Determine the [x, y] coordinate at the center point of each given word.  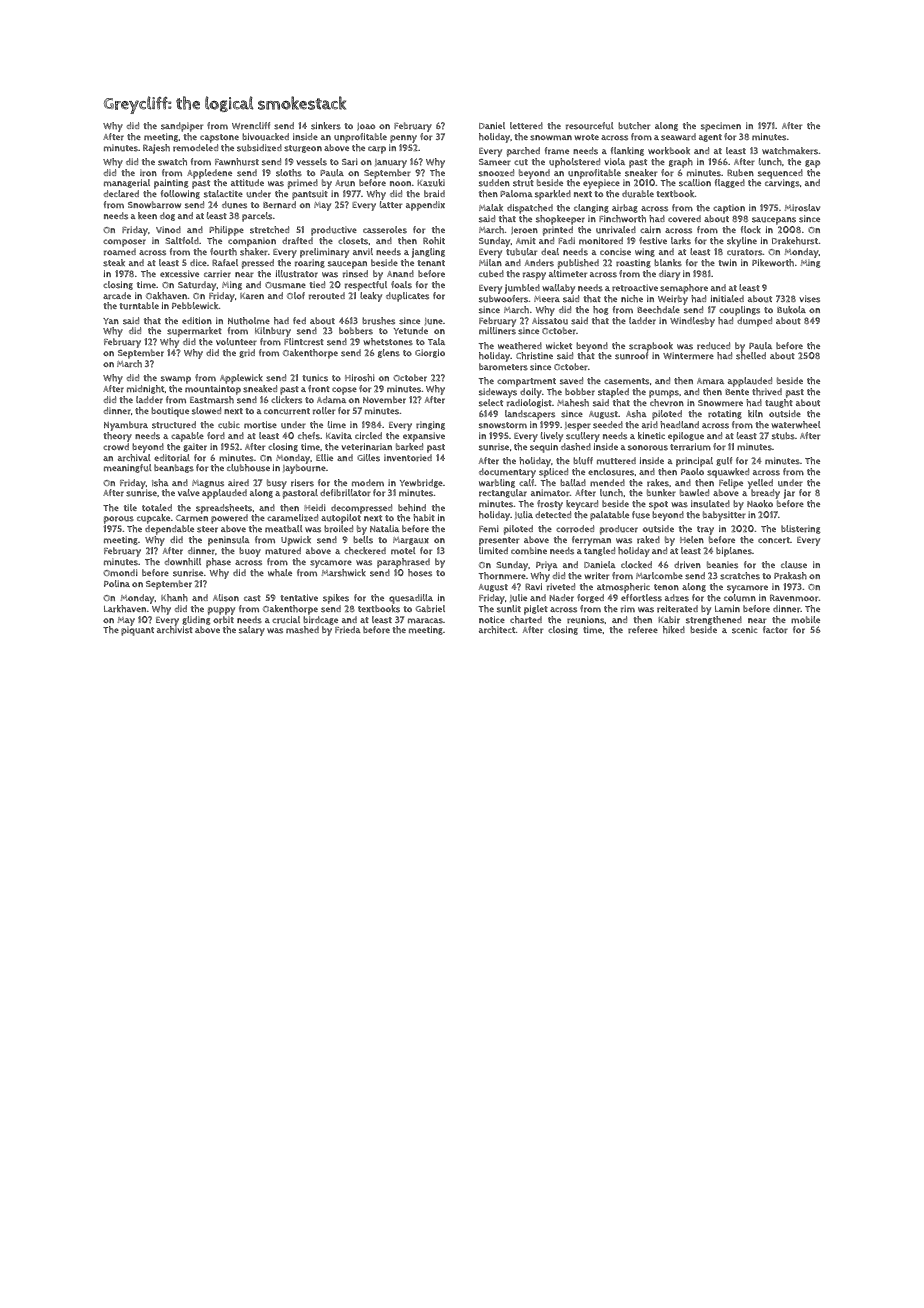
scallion [695, 183]
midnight [145, 389]
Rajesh [156, 149]
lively [552, 437]
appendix [425, 206]
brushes [378, 321]
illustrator [297, 274]
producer [619, 530]
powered [229, 519]
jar [789, 494]
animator [550, 493]
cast [252, 598]
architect [497, 630]
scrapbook [651, 347]
